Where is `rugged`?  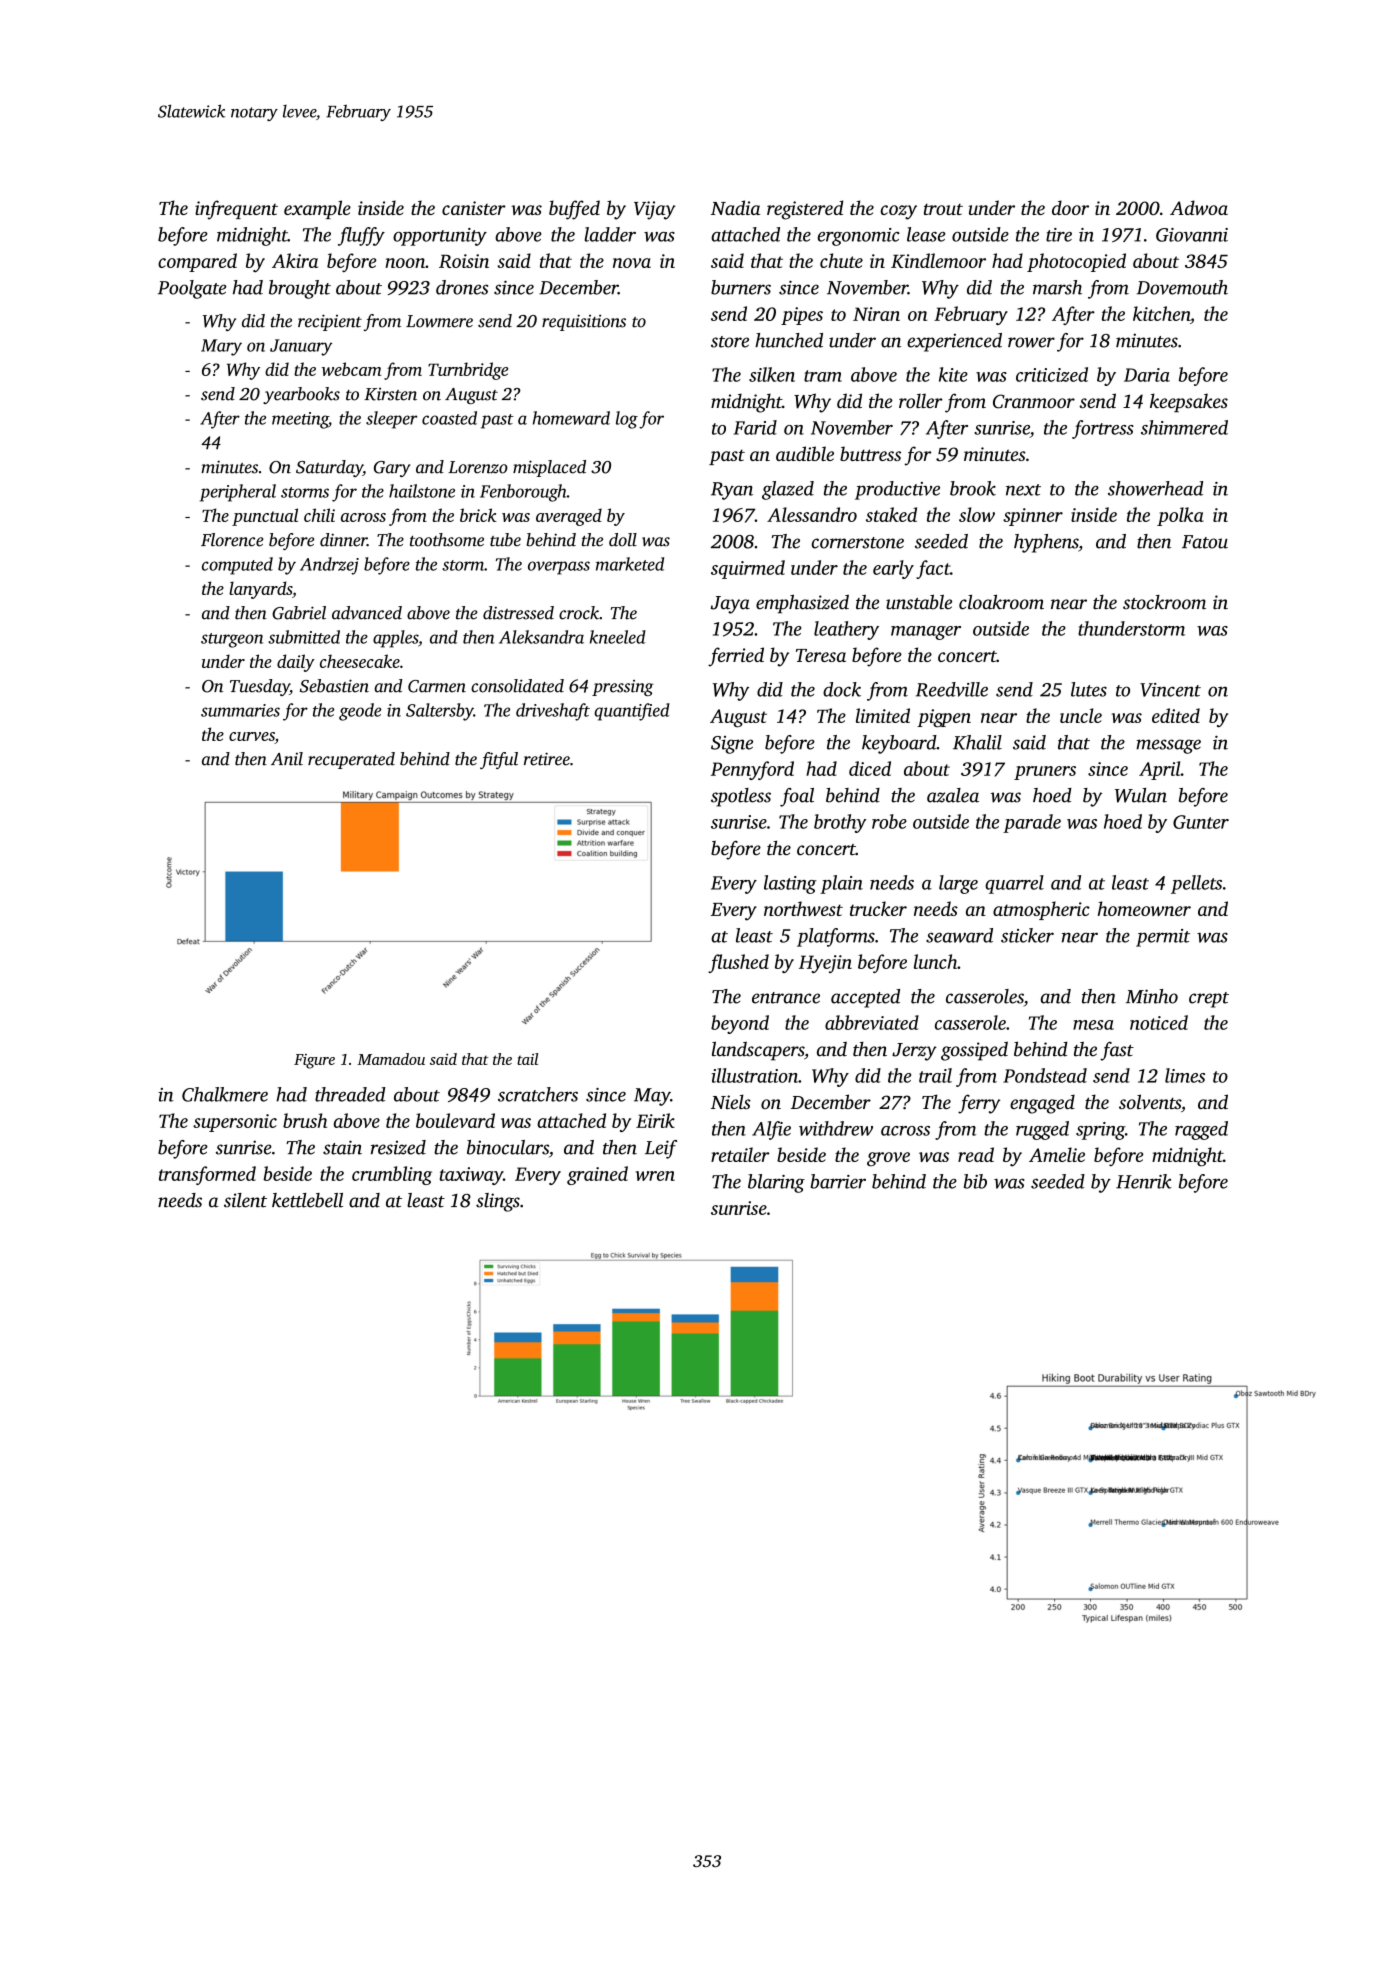 rugged is located at coordinates (1042, 1130).
